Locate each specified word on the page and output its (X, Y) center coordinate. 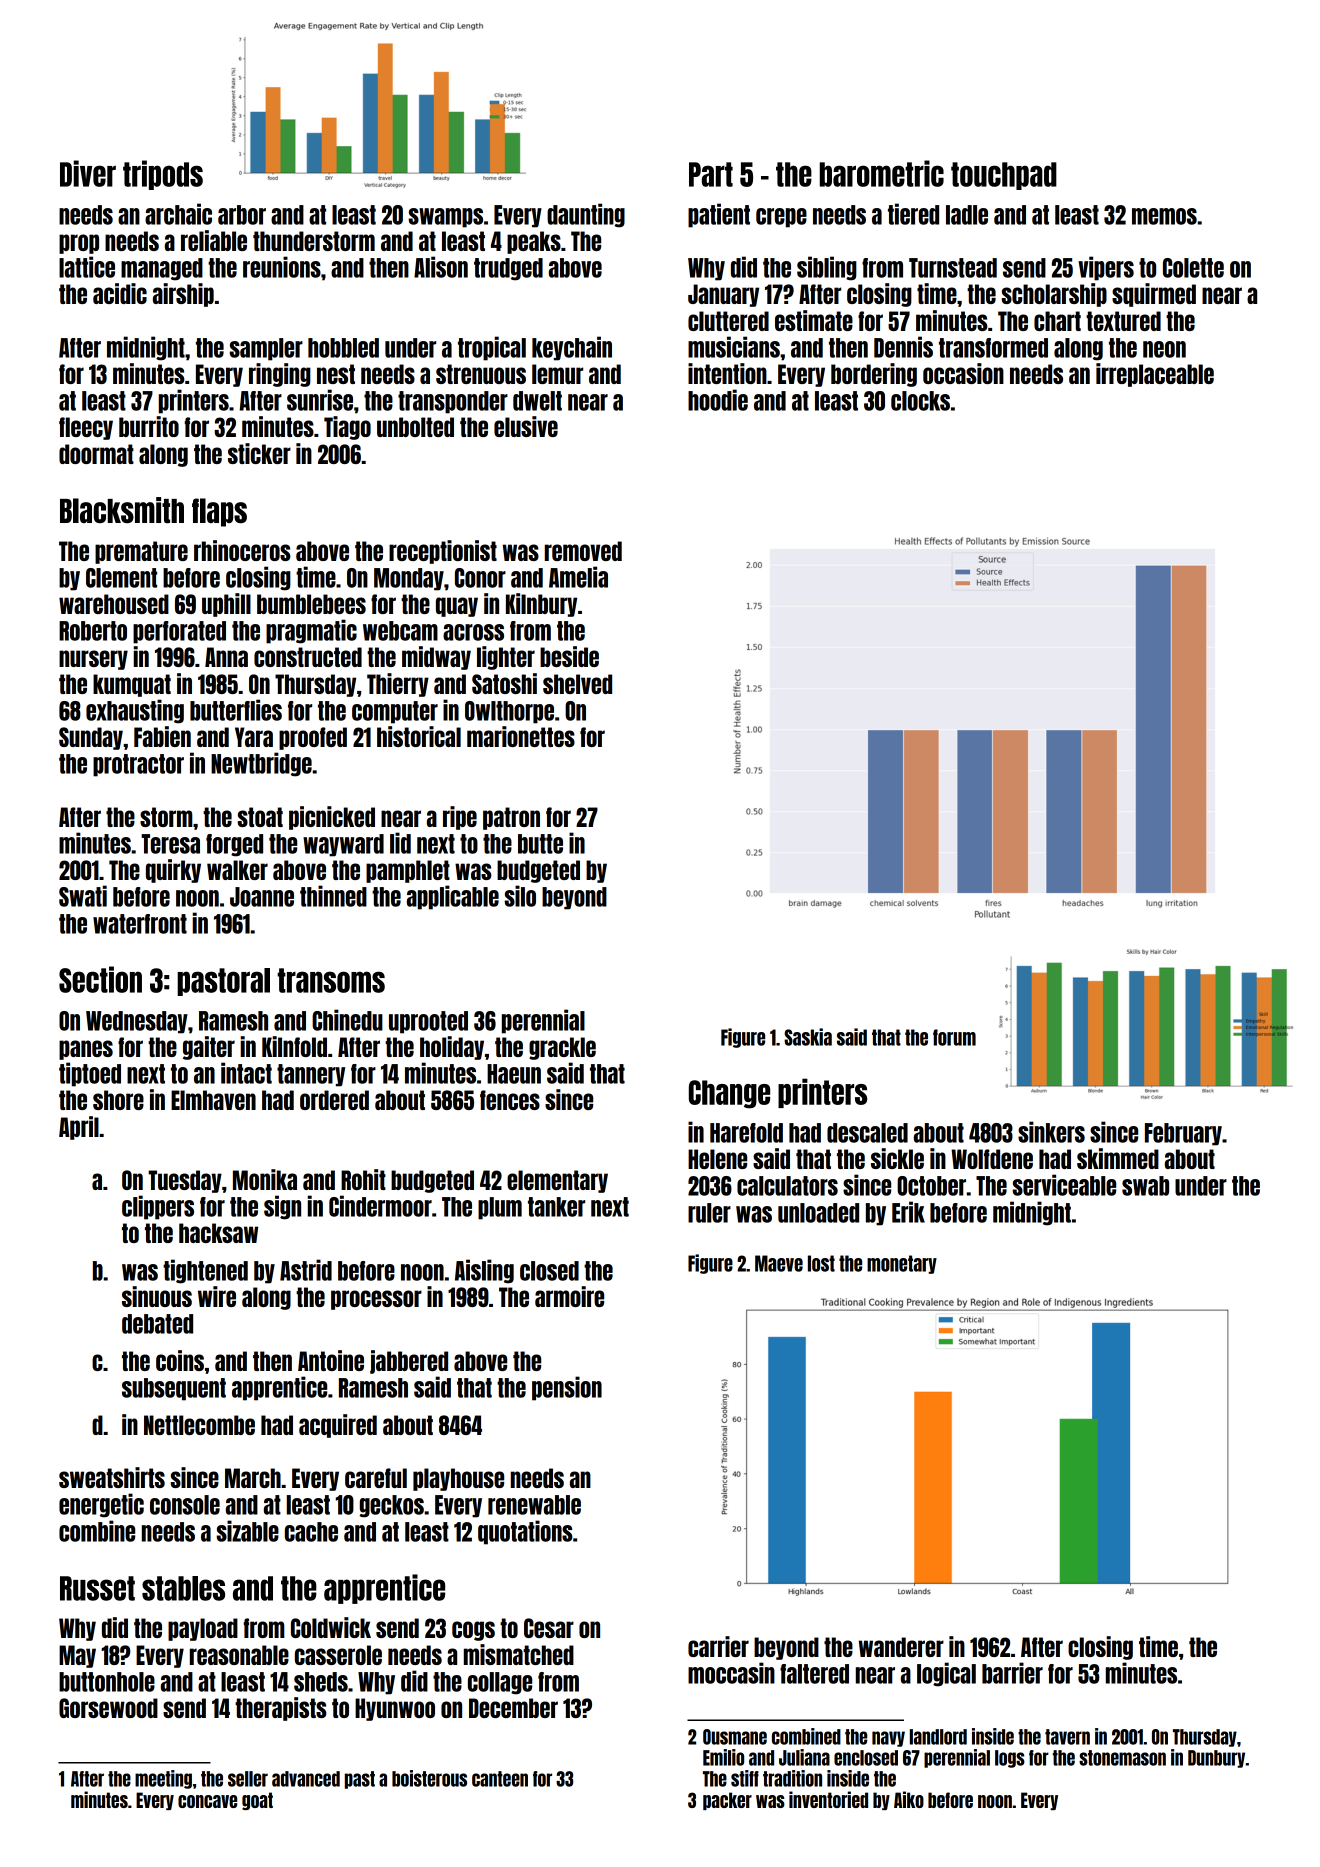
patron (511, 818)
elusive (526, 426)
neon (1164, 349)
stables (183, 1588)
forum (954, 1037)
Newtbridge (261, 764)
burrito (149, 426)
